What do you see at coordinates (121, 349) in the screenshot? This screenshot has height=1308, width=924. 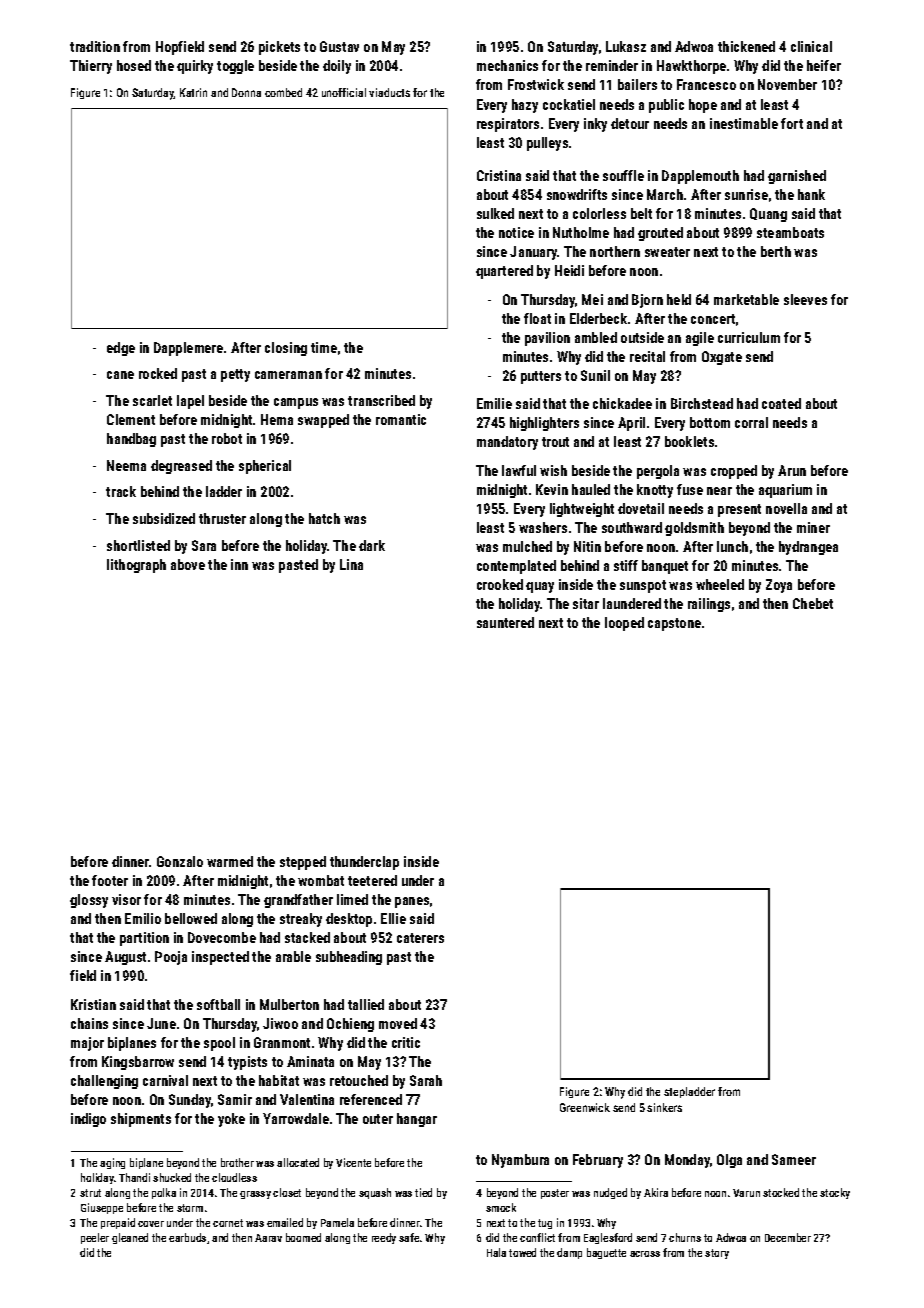 I see `edge` at bounding box center [121, 349].
